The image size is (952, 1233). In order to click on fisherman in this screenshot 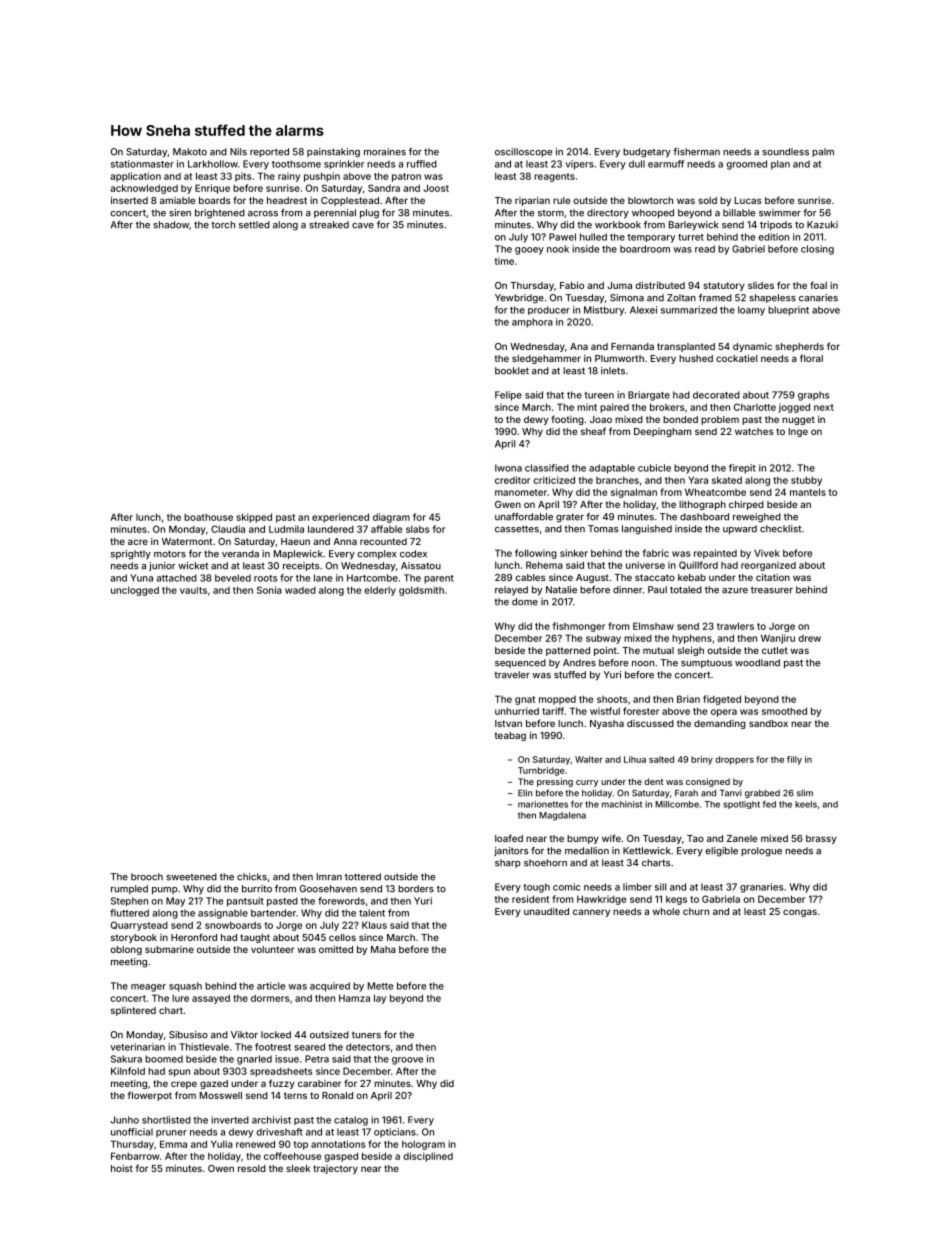, I will do `click(696, 152)`.
